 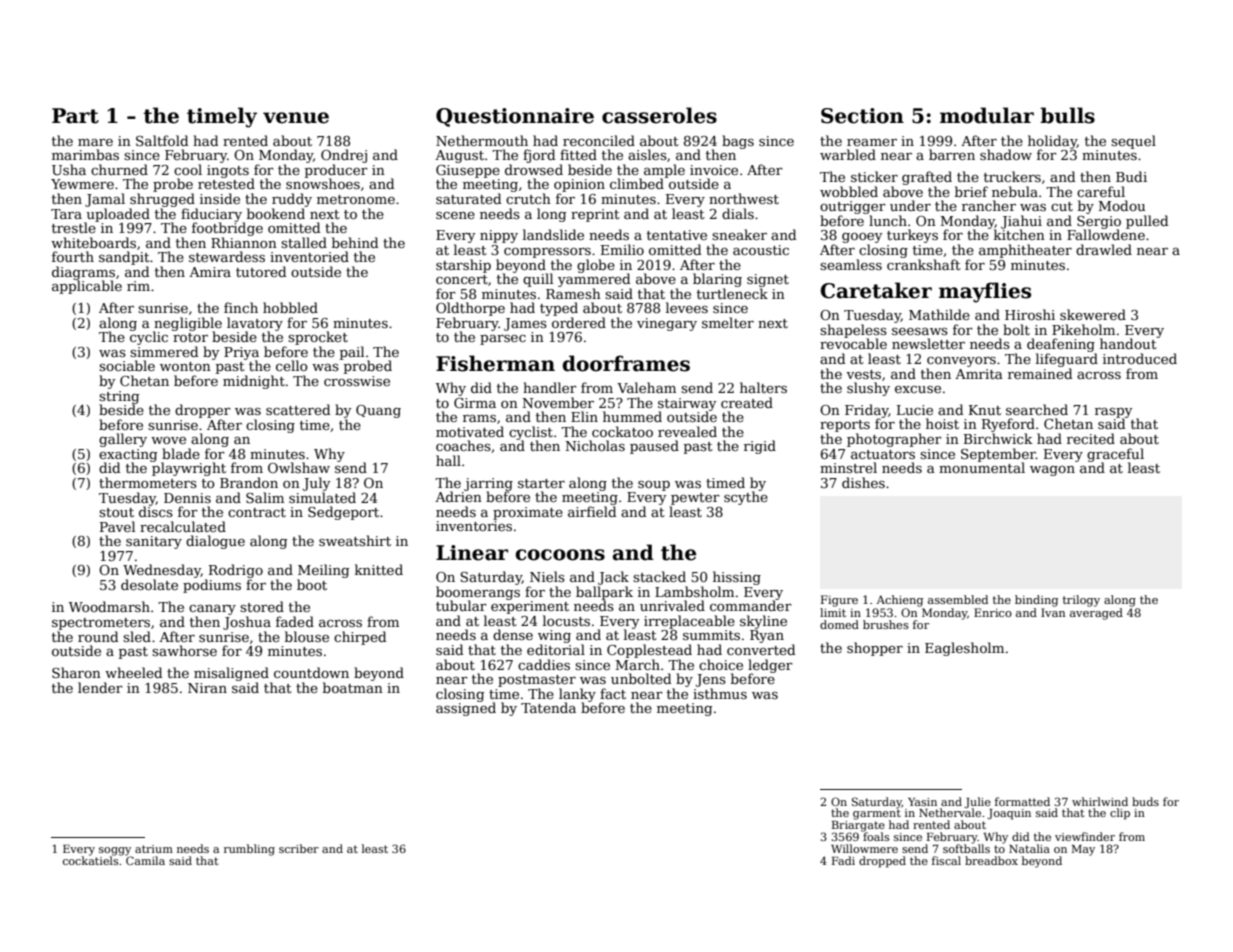 I want to click on dials, so click(x=738, y=213).
